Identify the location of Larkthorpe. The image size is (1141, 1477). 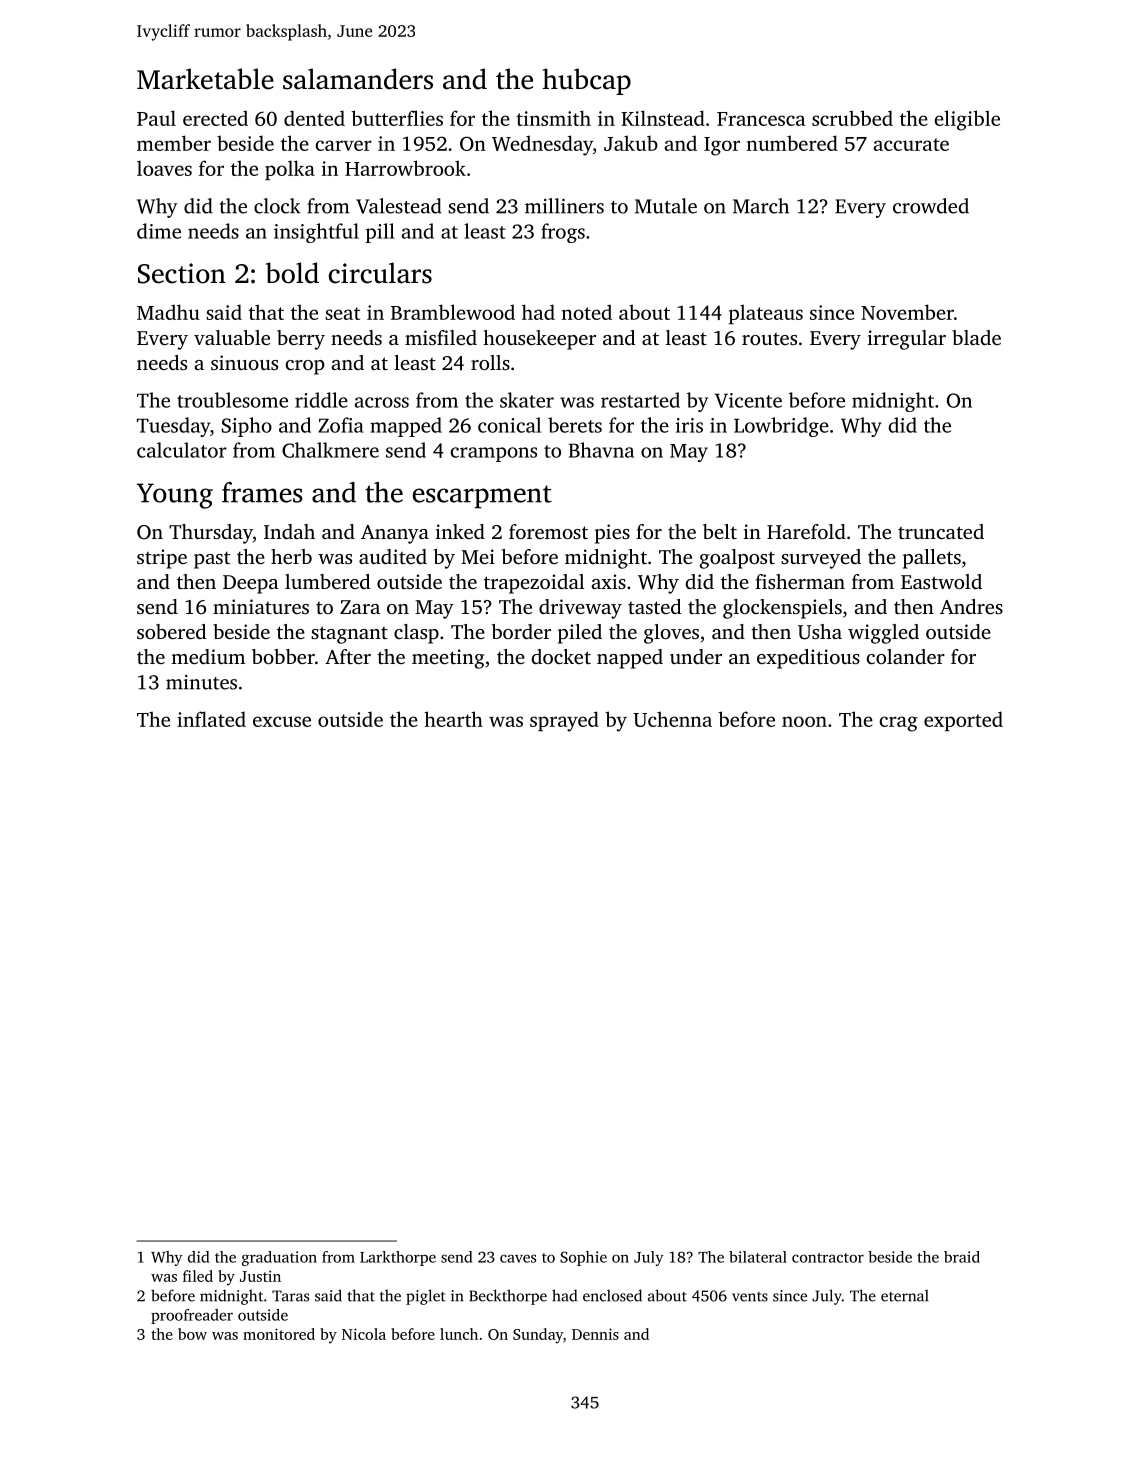
(398, 1258).
